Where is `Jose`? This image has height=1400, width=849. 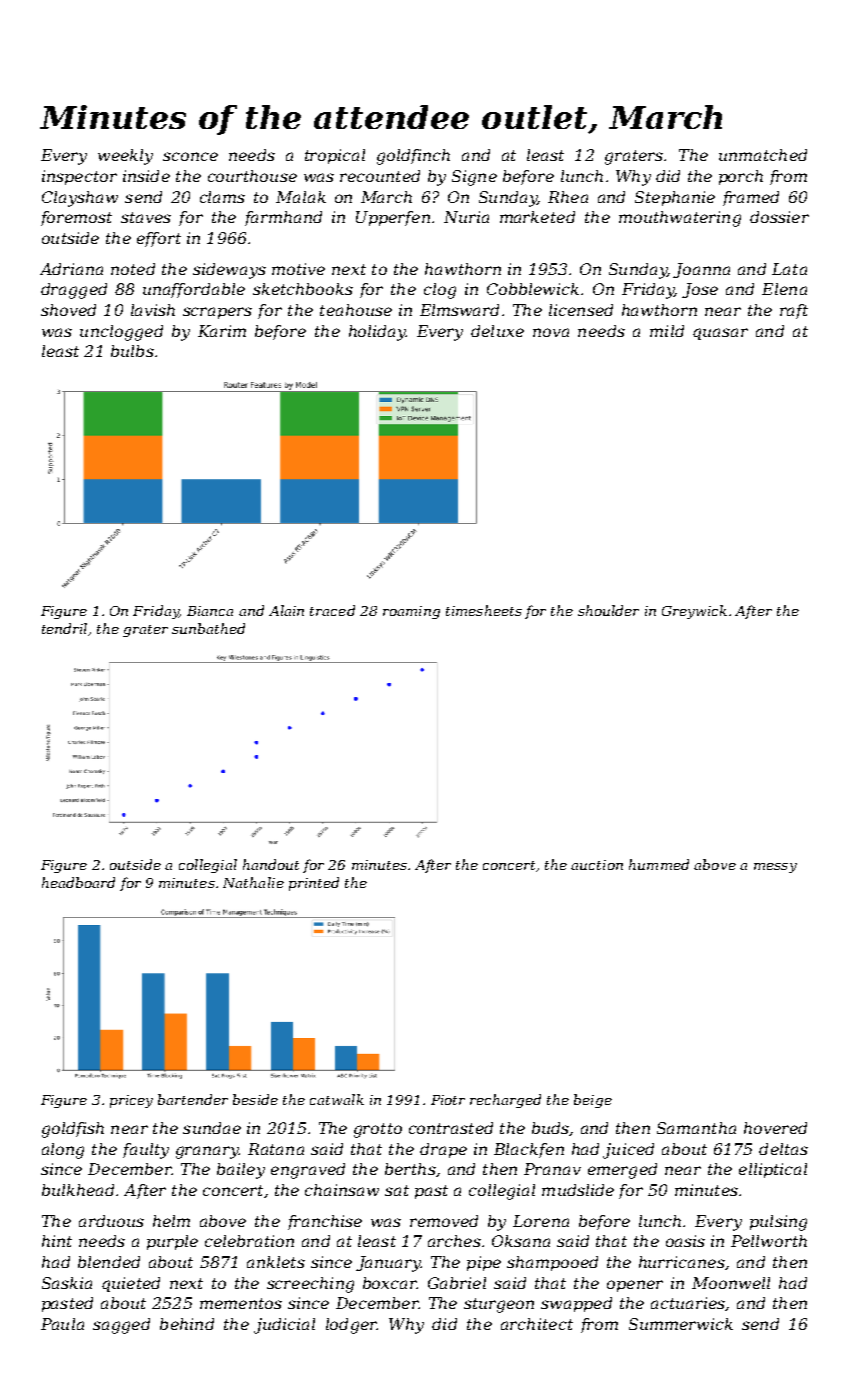
Jose is located at coordinates (700, 290).
